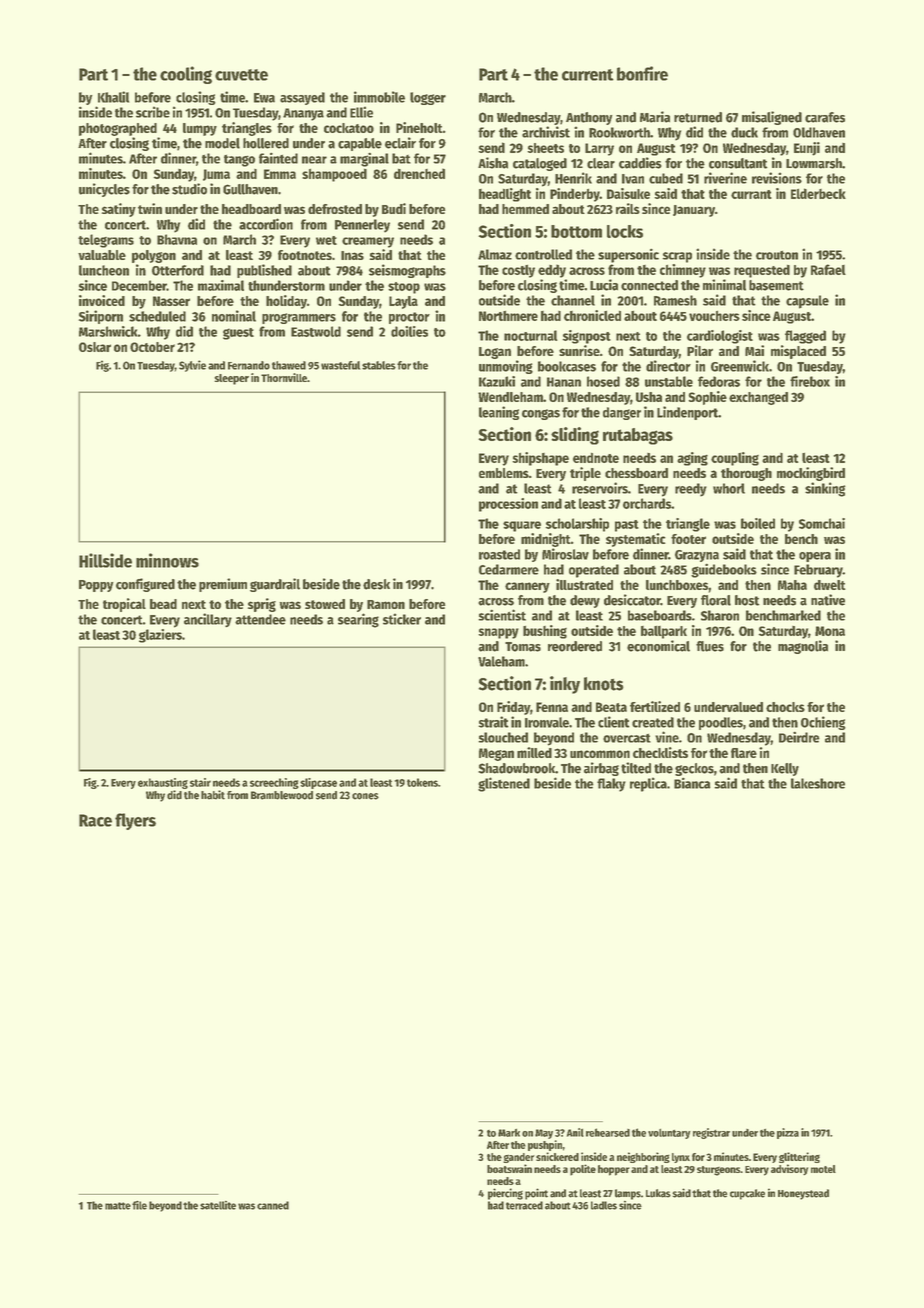 The image size is (924, 1308). I want to click on lakeshore, so click(818, 783).
